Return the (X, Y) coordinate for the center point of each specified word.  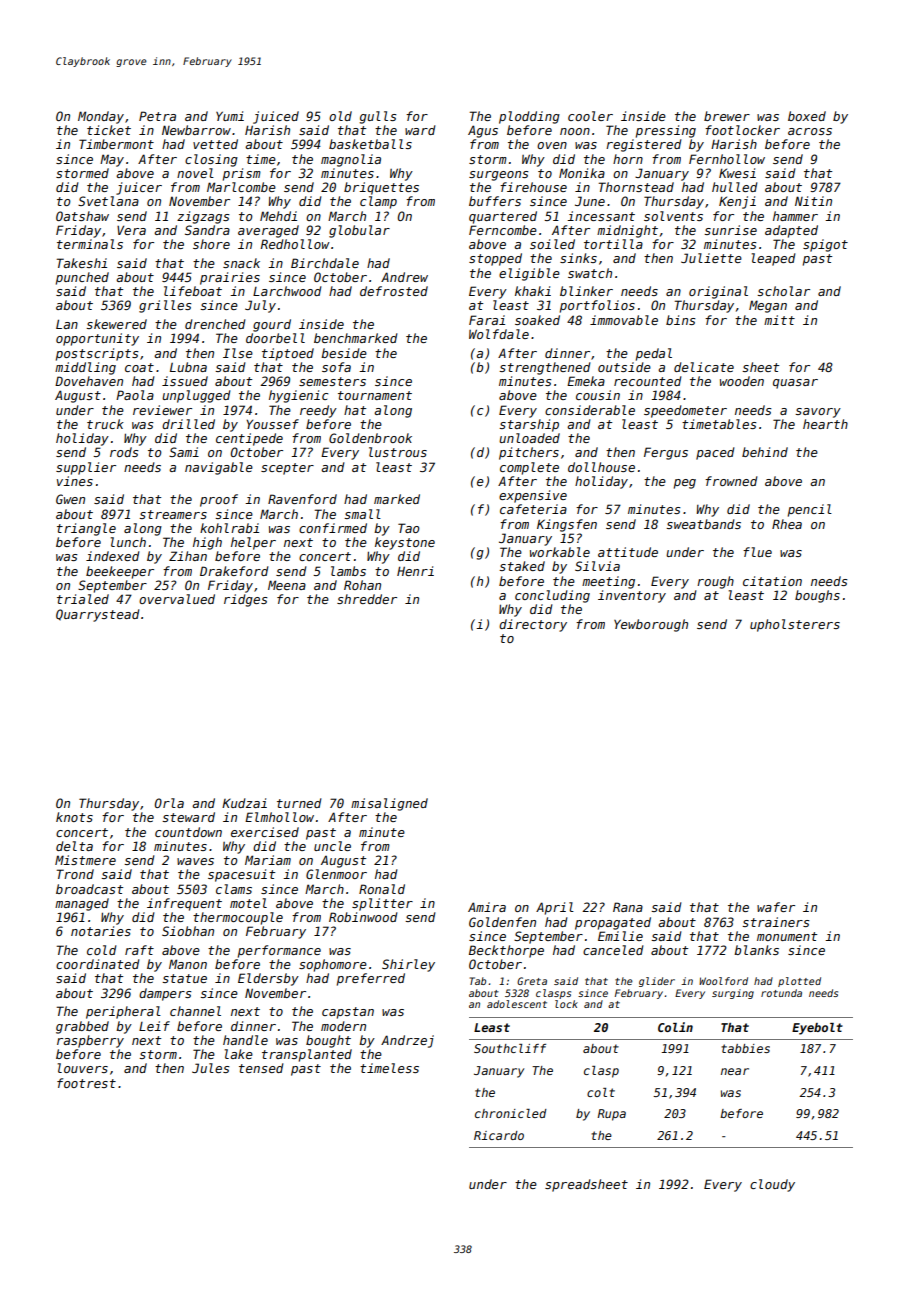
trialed (83, 599)
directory (533, 625)
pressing (666, 131)
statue (184, 978)
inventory (632, 596)
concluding (552, 596)
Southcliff (510, 1048)
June (590, 201)
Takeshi (82, 263)
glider (657, 982)
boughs (817, 596)
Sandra (207, 230)
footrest (86, 1083)
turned (299, 803)
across (810, 131)
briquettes (381, 188)
